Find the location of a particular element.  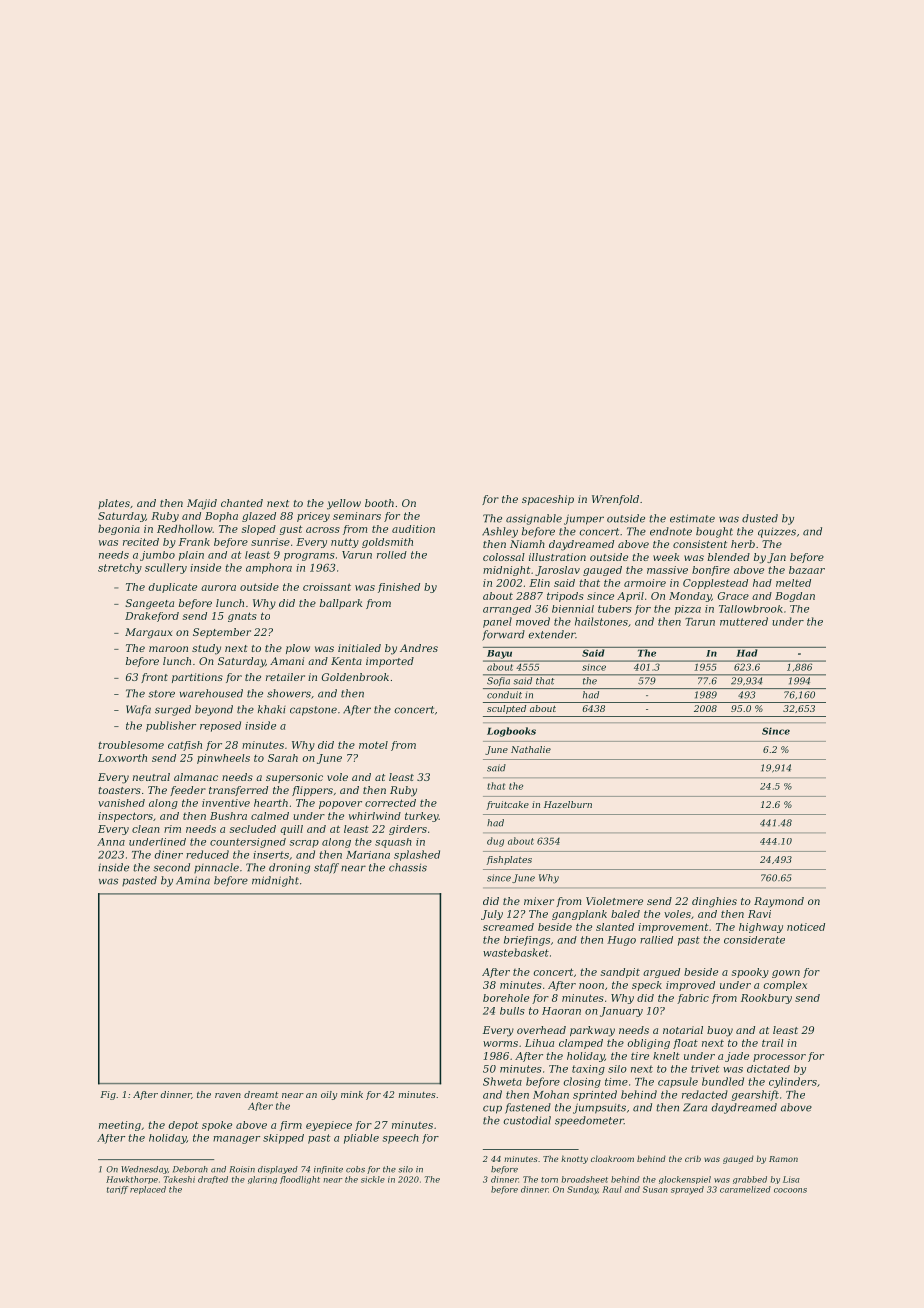

Loxworth is located at coordinates (122, 758).
